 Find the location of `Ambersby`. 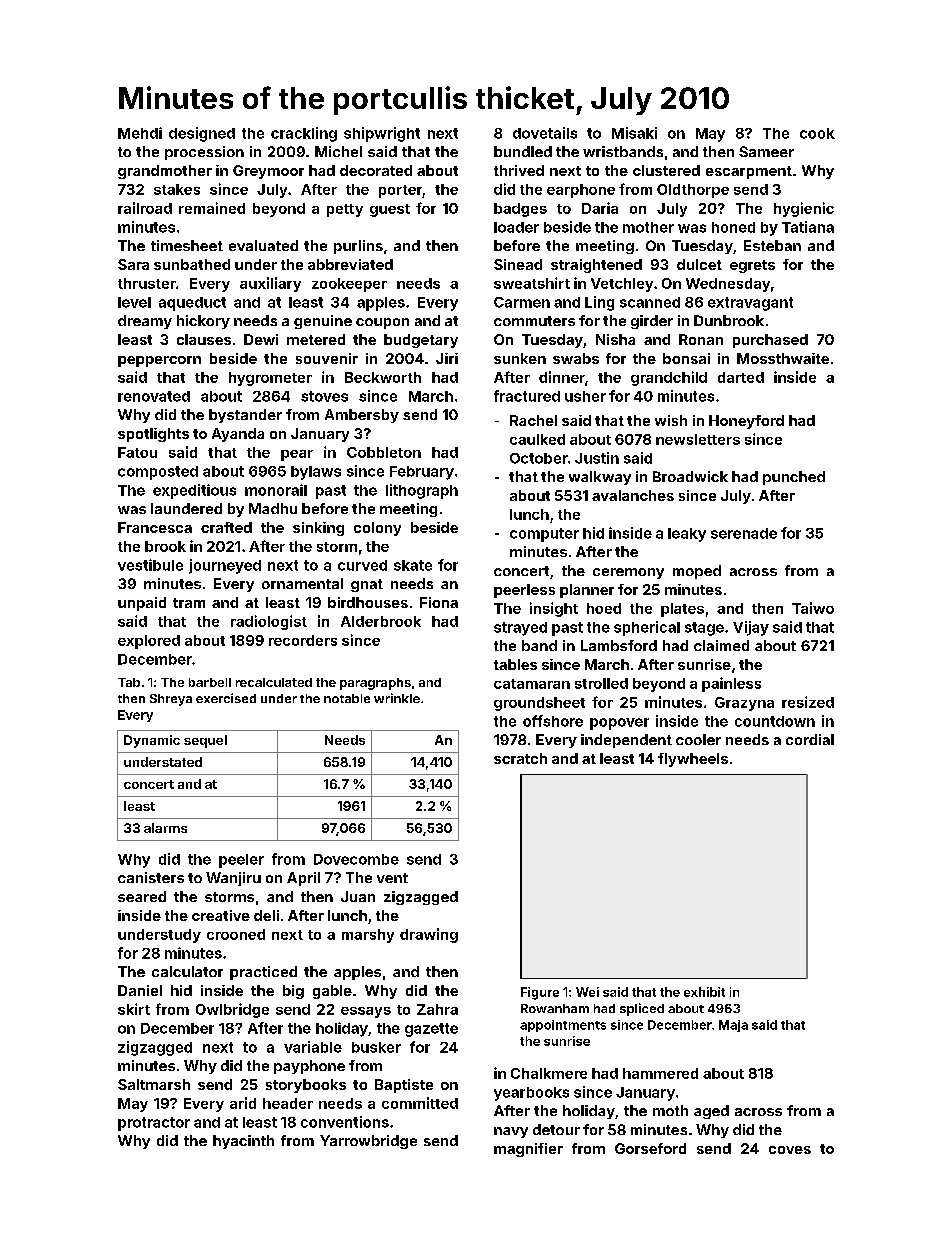

Ambersby is located at coordinates (362, 416).
